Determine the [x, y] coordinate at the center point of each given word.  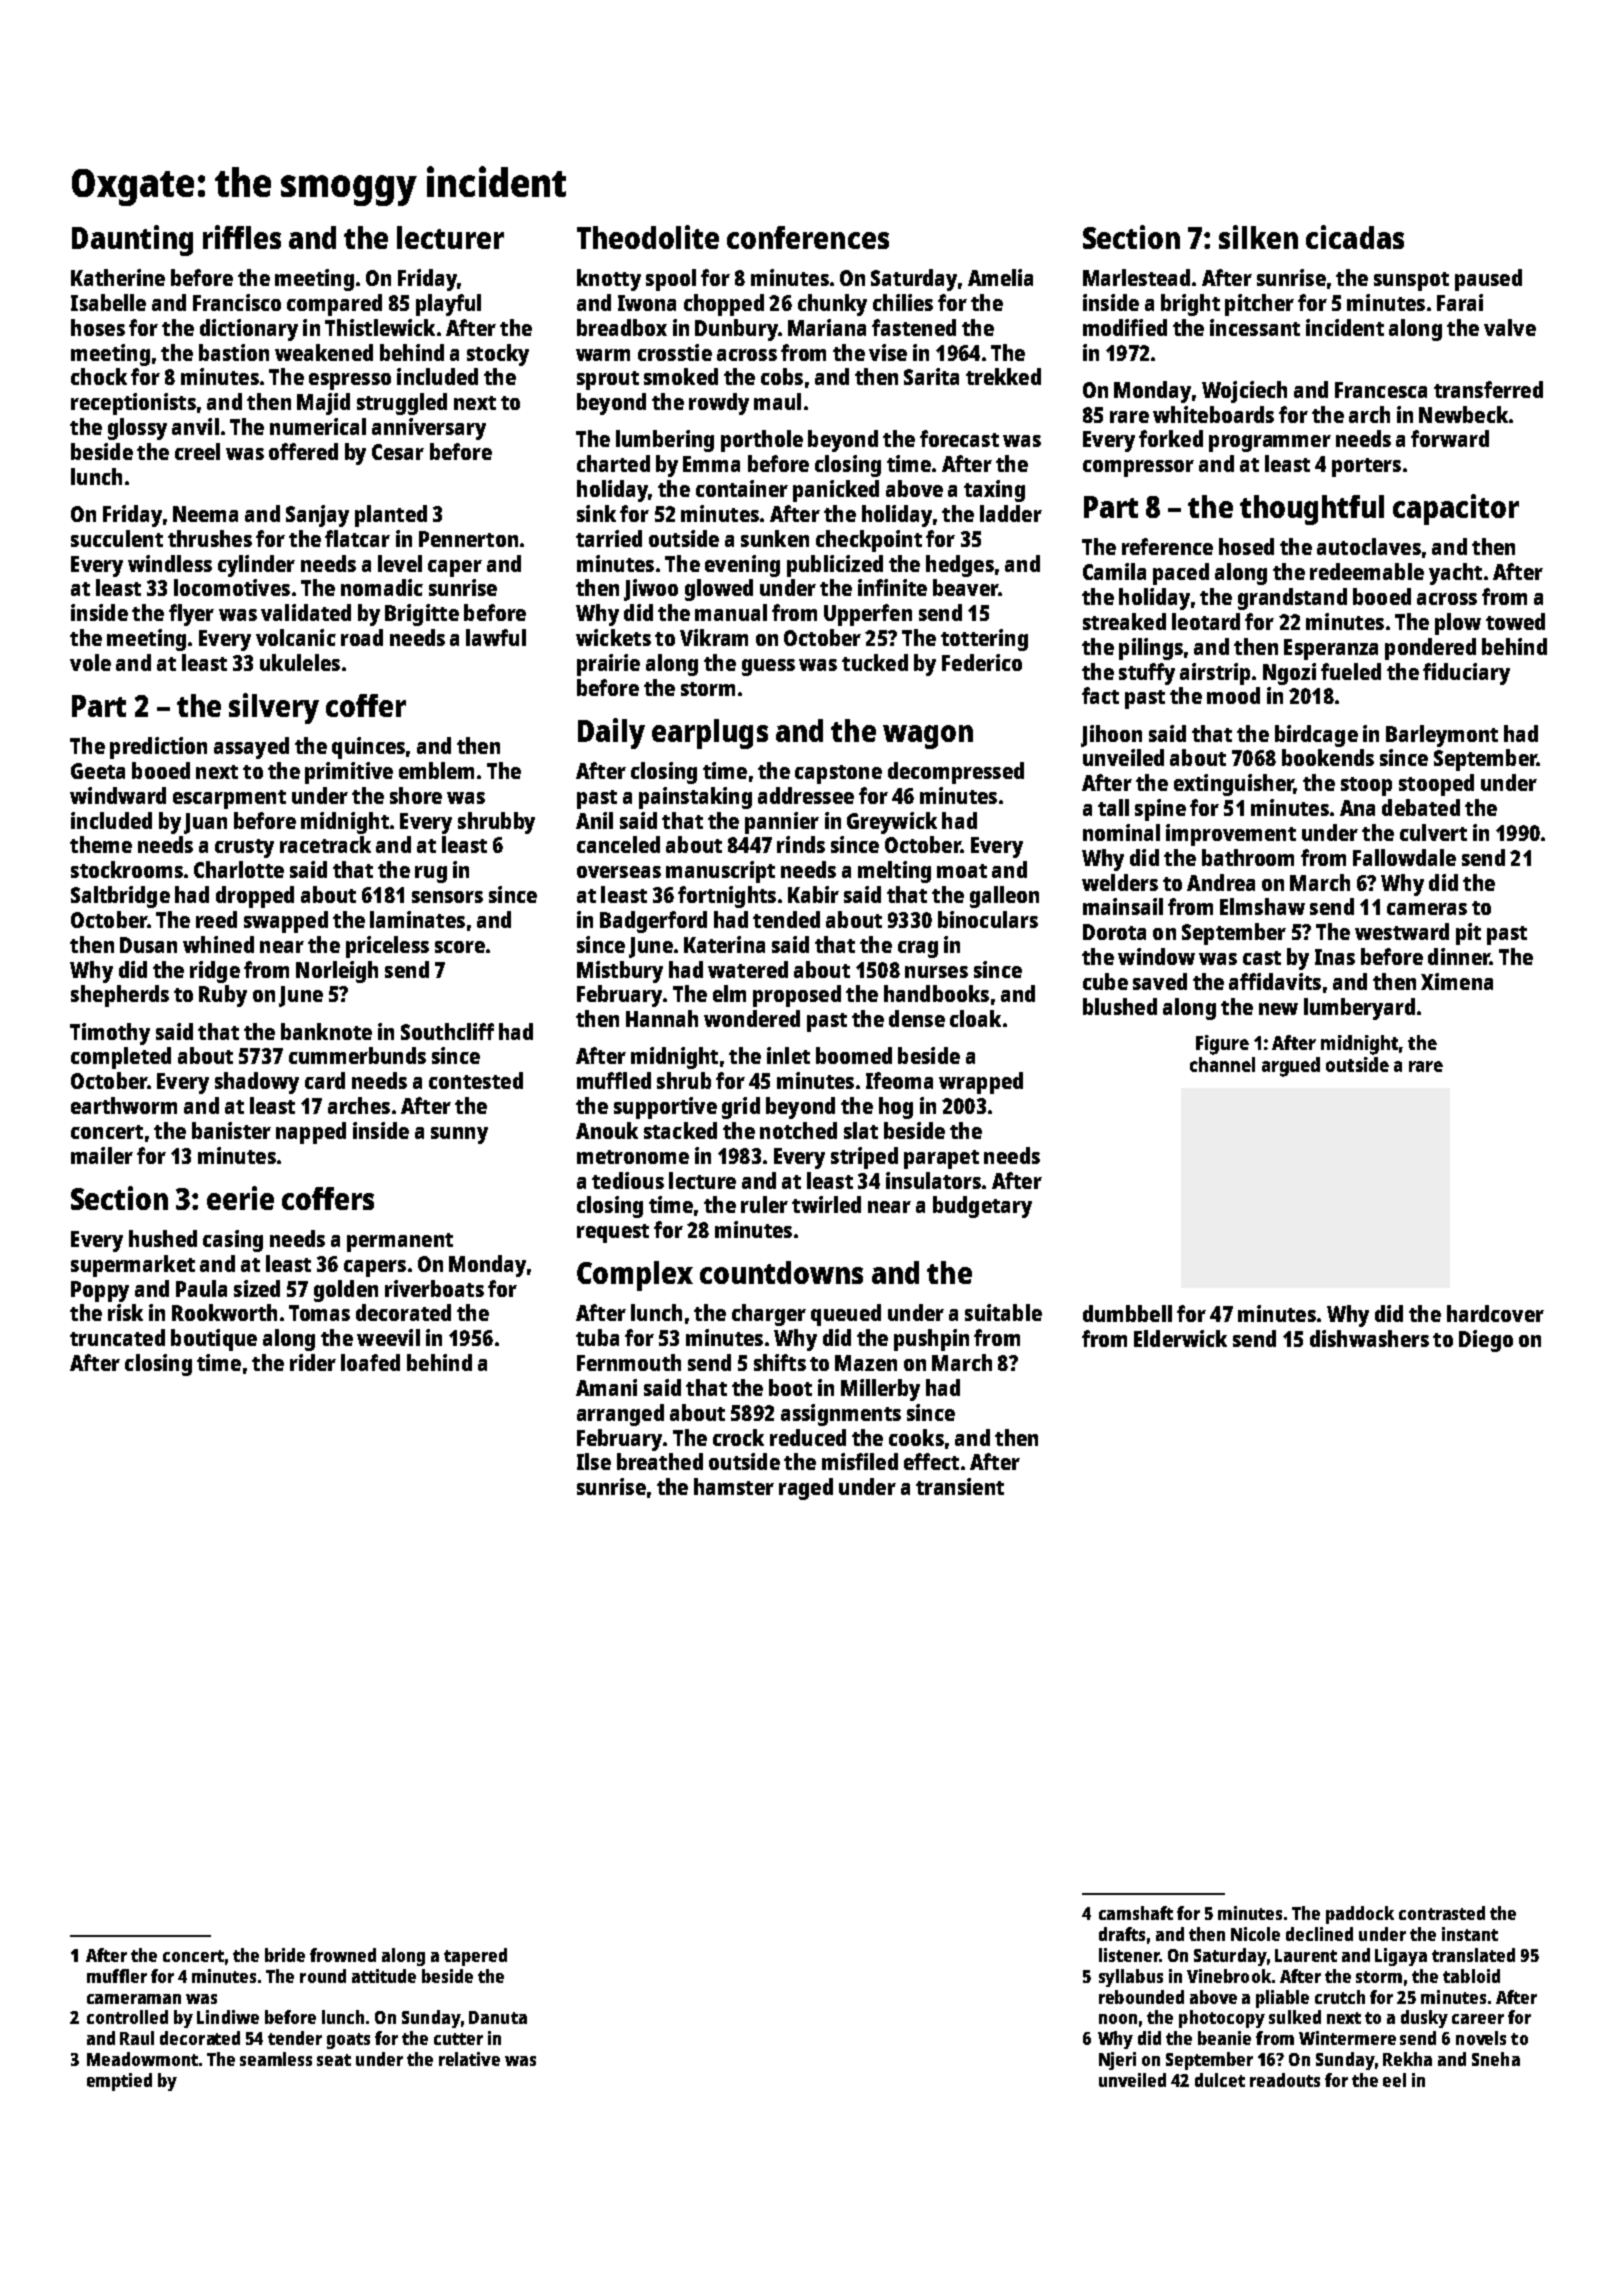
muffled [614, 1080]
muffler [117, 1976]
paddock [1360, 1915]
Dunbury [736, 330]
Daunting [132, 240]
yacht [1455, 574]
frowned [343, 1955]
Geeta [98, 771]
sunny [459, 1135]
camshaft [1136, 1913]
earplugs [710, 734]
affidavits [1275, 981]
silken [1258, 237]
